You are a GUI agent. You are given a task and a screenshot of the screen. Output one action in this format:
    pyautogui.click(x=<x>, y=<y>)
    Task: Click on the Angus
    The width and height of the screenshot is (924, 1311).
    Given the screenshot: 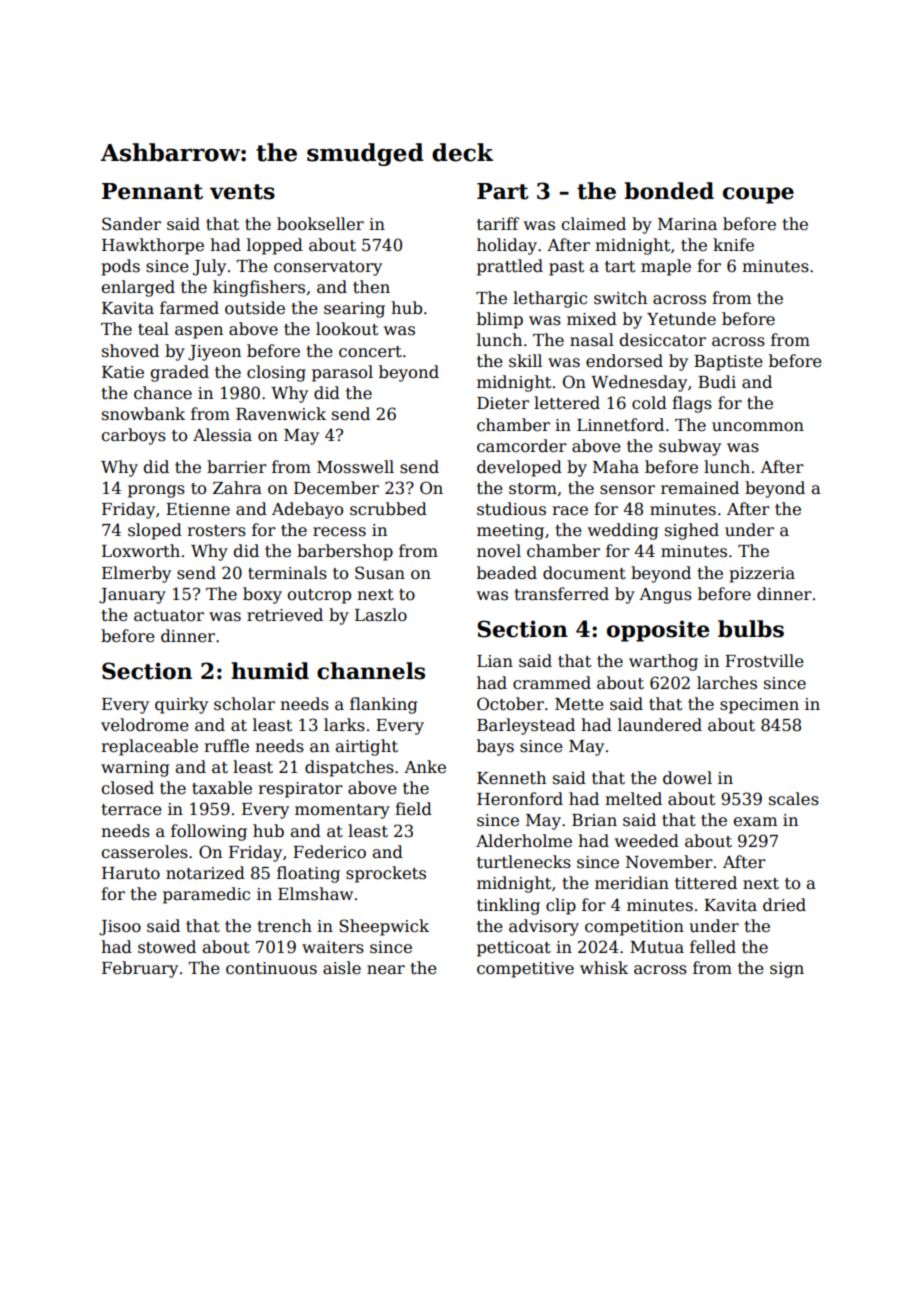 What is the action you would take?
    pyautogui.click(x=665, y=596)
